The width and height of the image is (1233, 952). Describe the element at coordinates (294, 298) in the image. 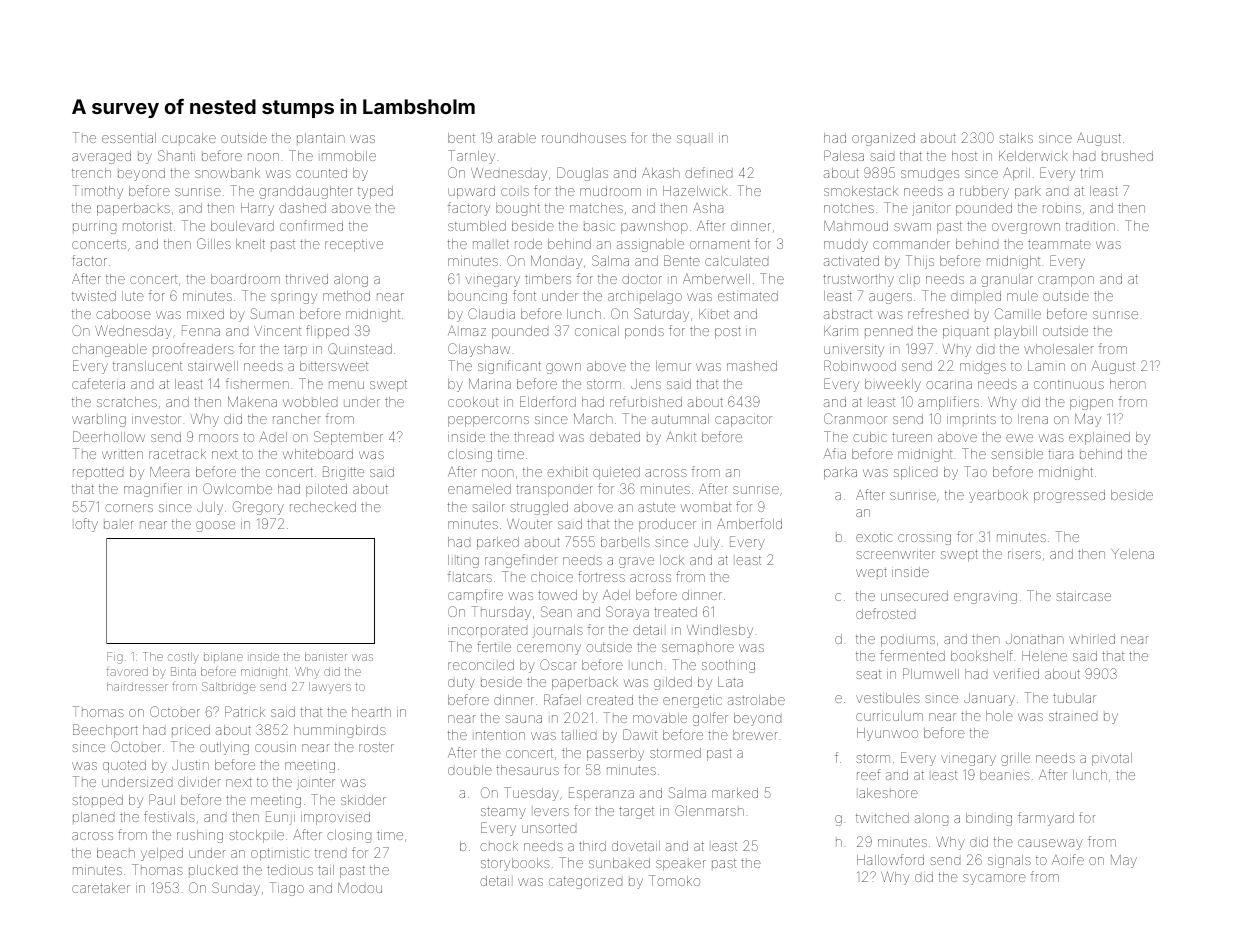

I see `springy` at that location.
